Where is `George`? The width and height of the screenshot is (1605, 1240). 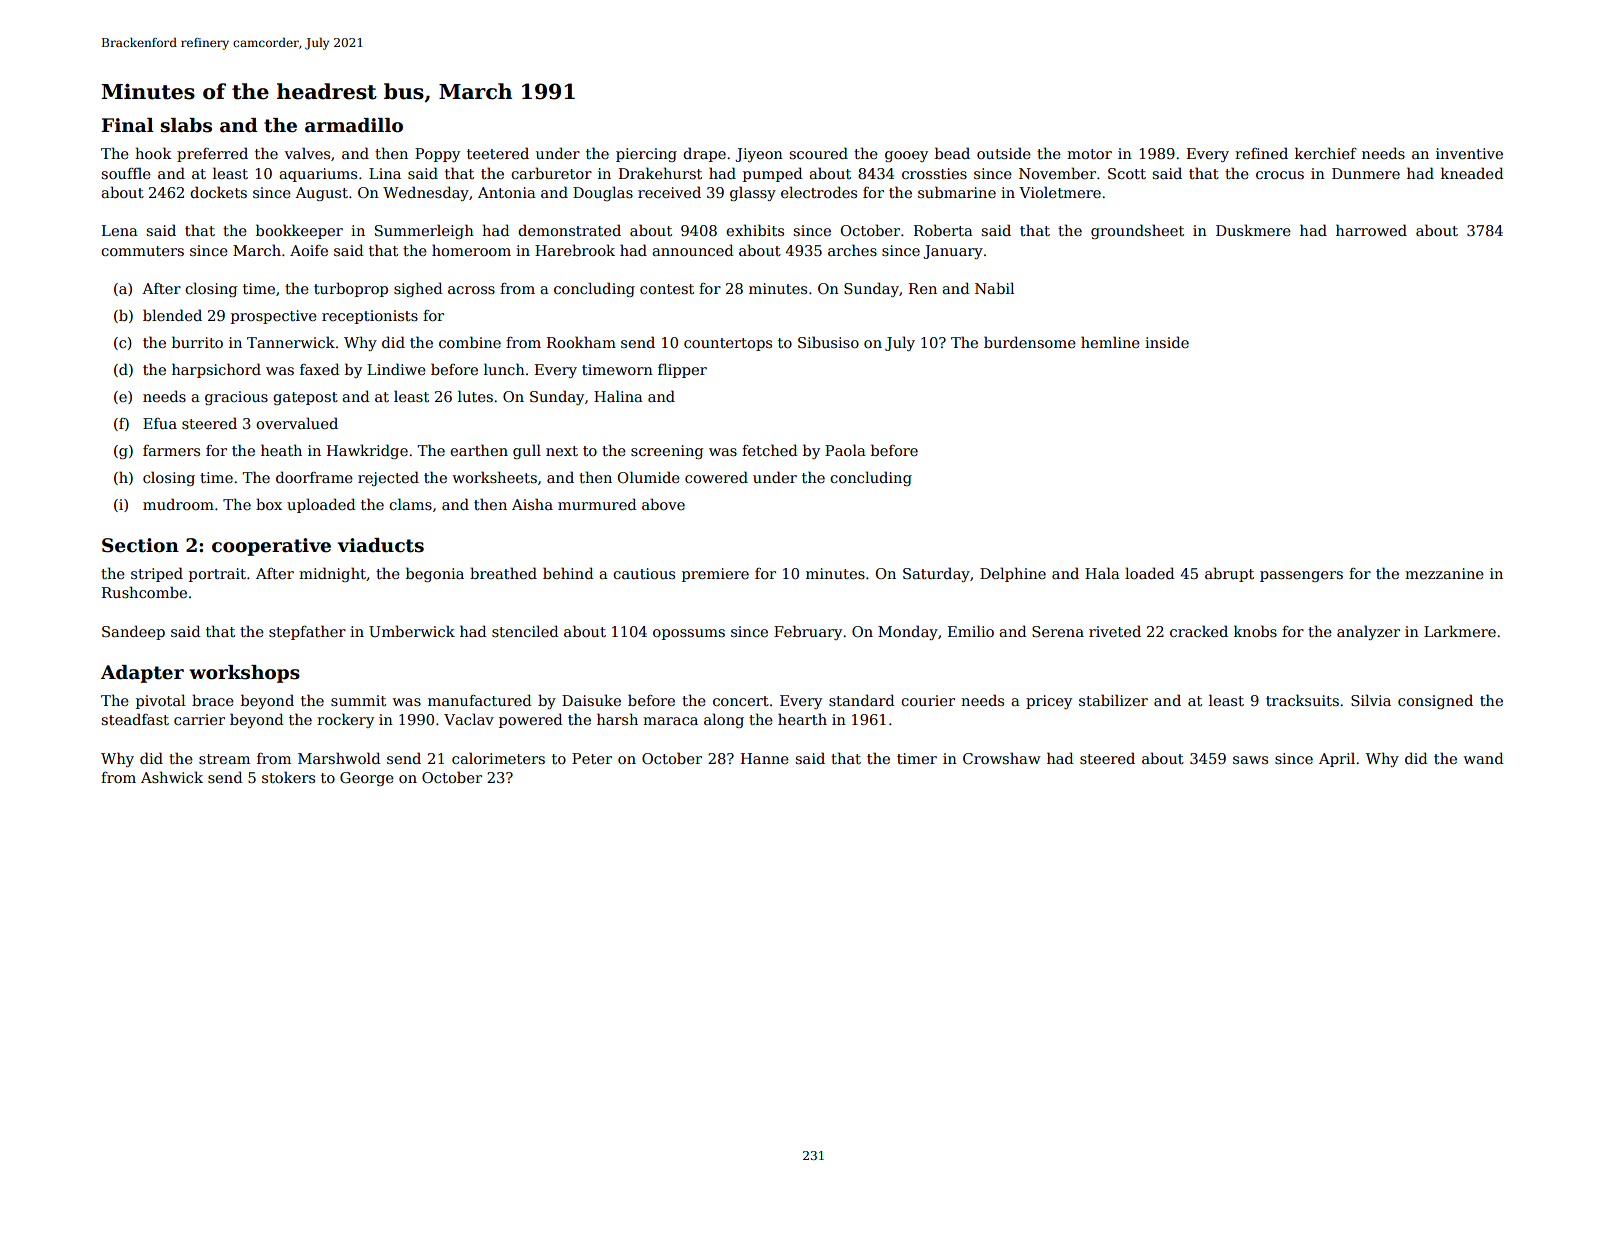 George is located at coordinates (367, 779).
